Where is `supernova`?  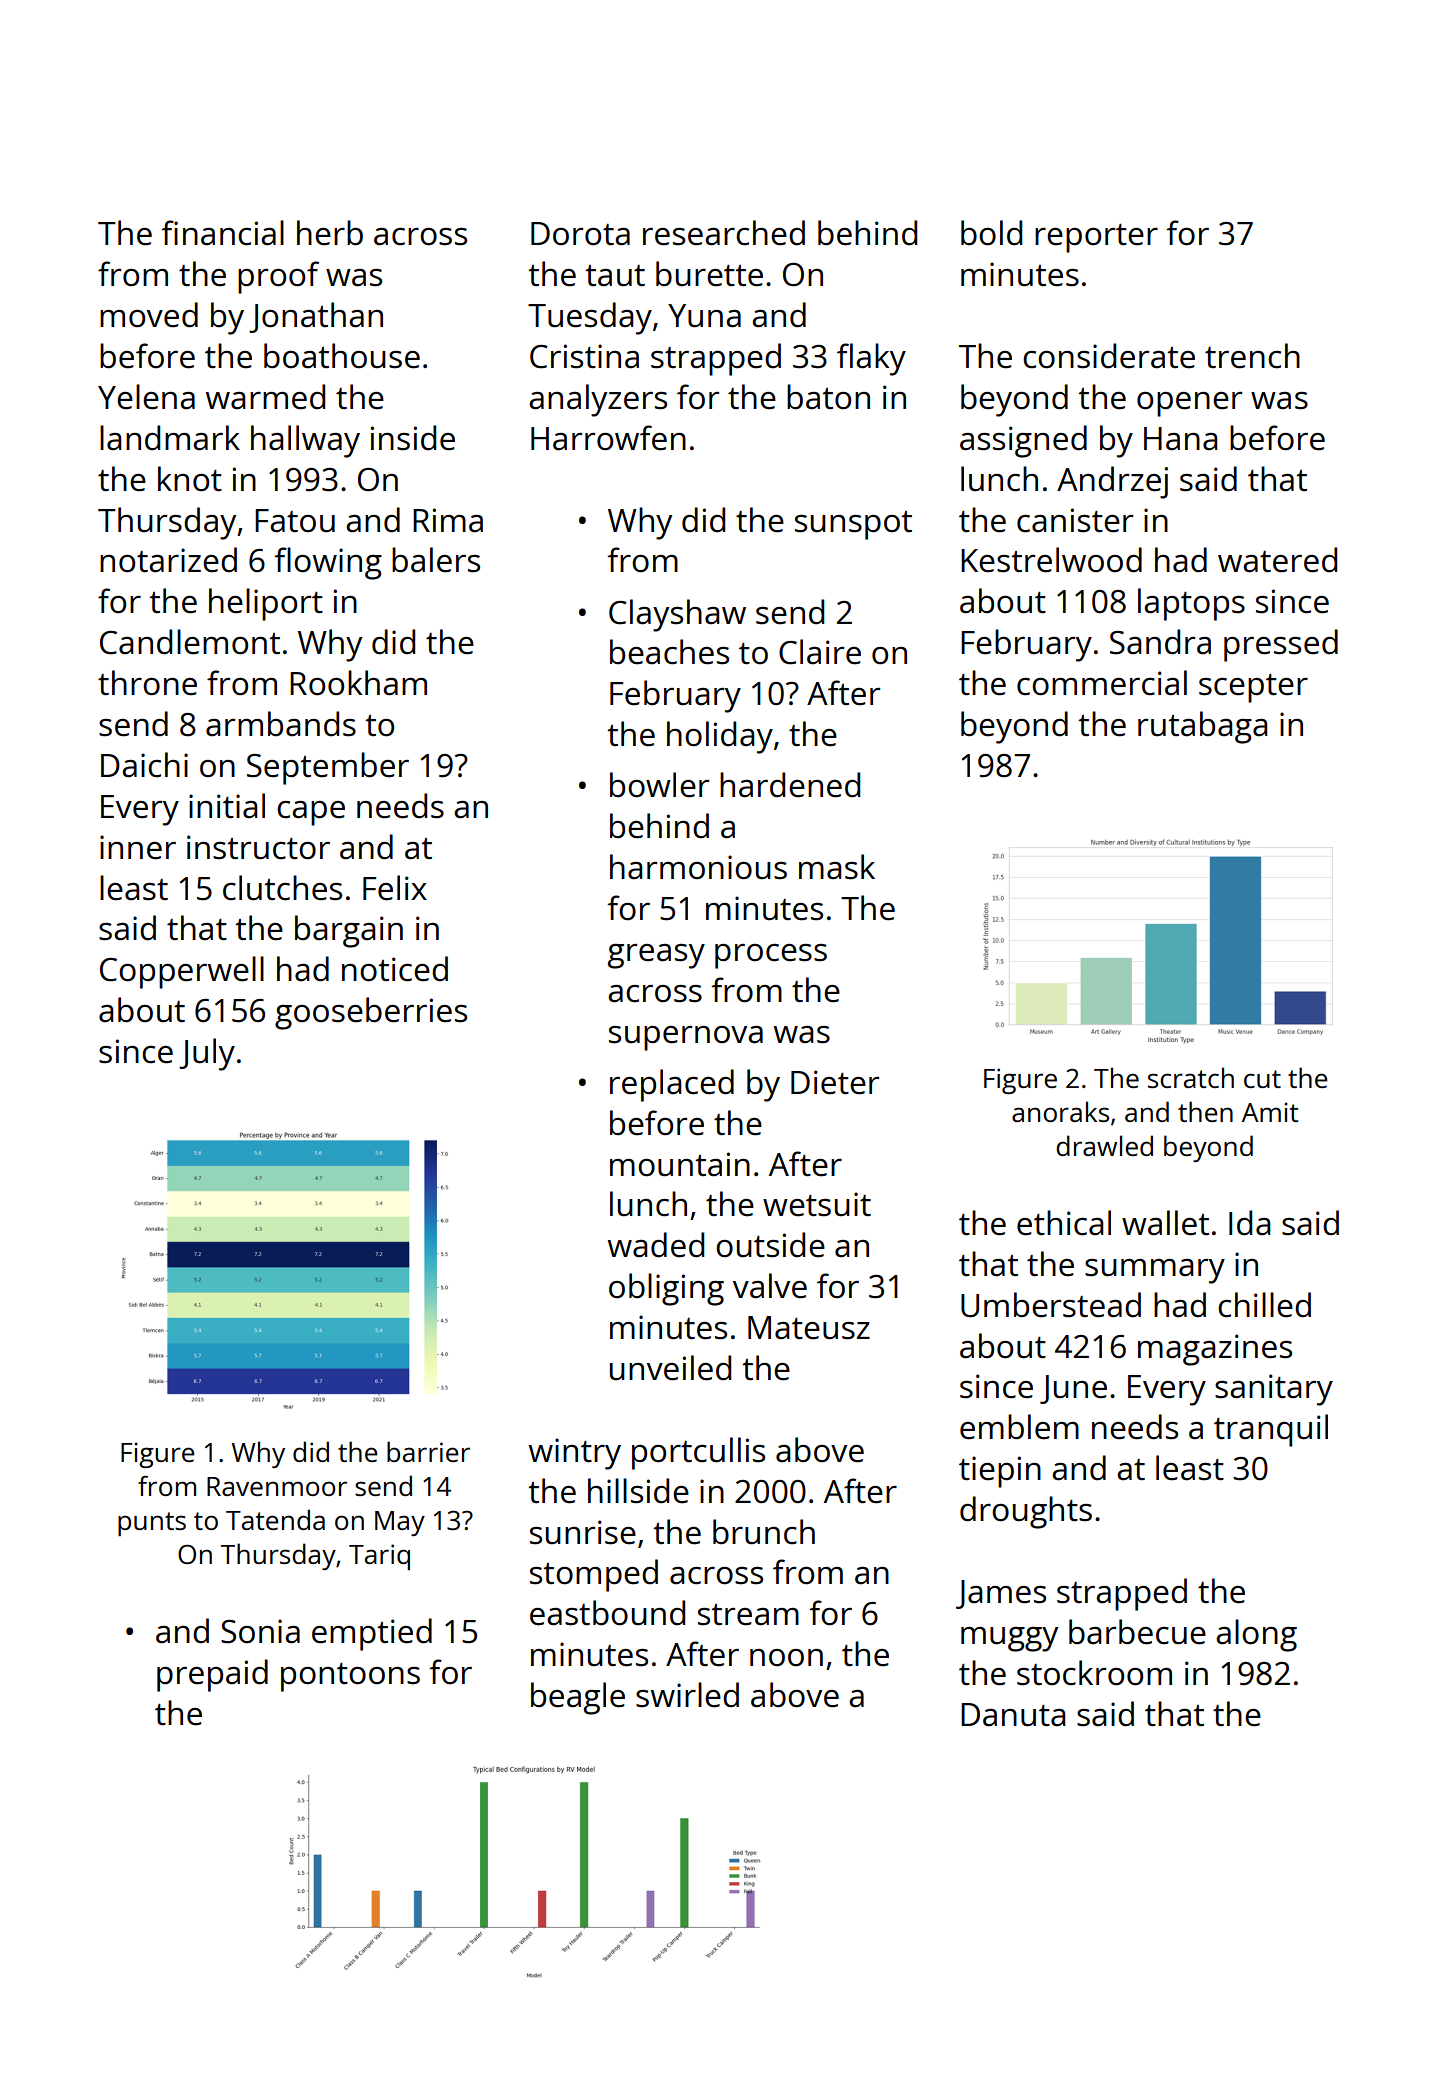 supernova is located at coordinates (686, 1038).
